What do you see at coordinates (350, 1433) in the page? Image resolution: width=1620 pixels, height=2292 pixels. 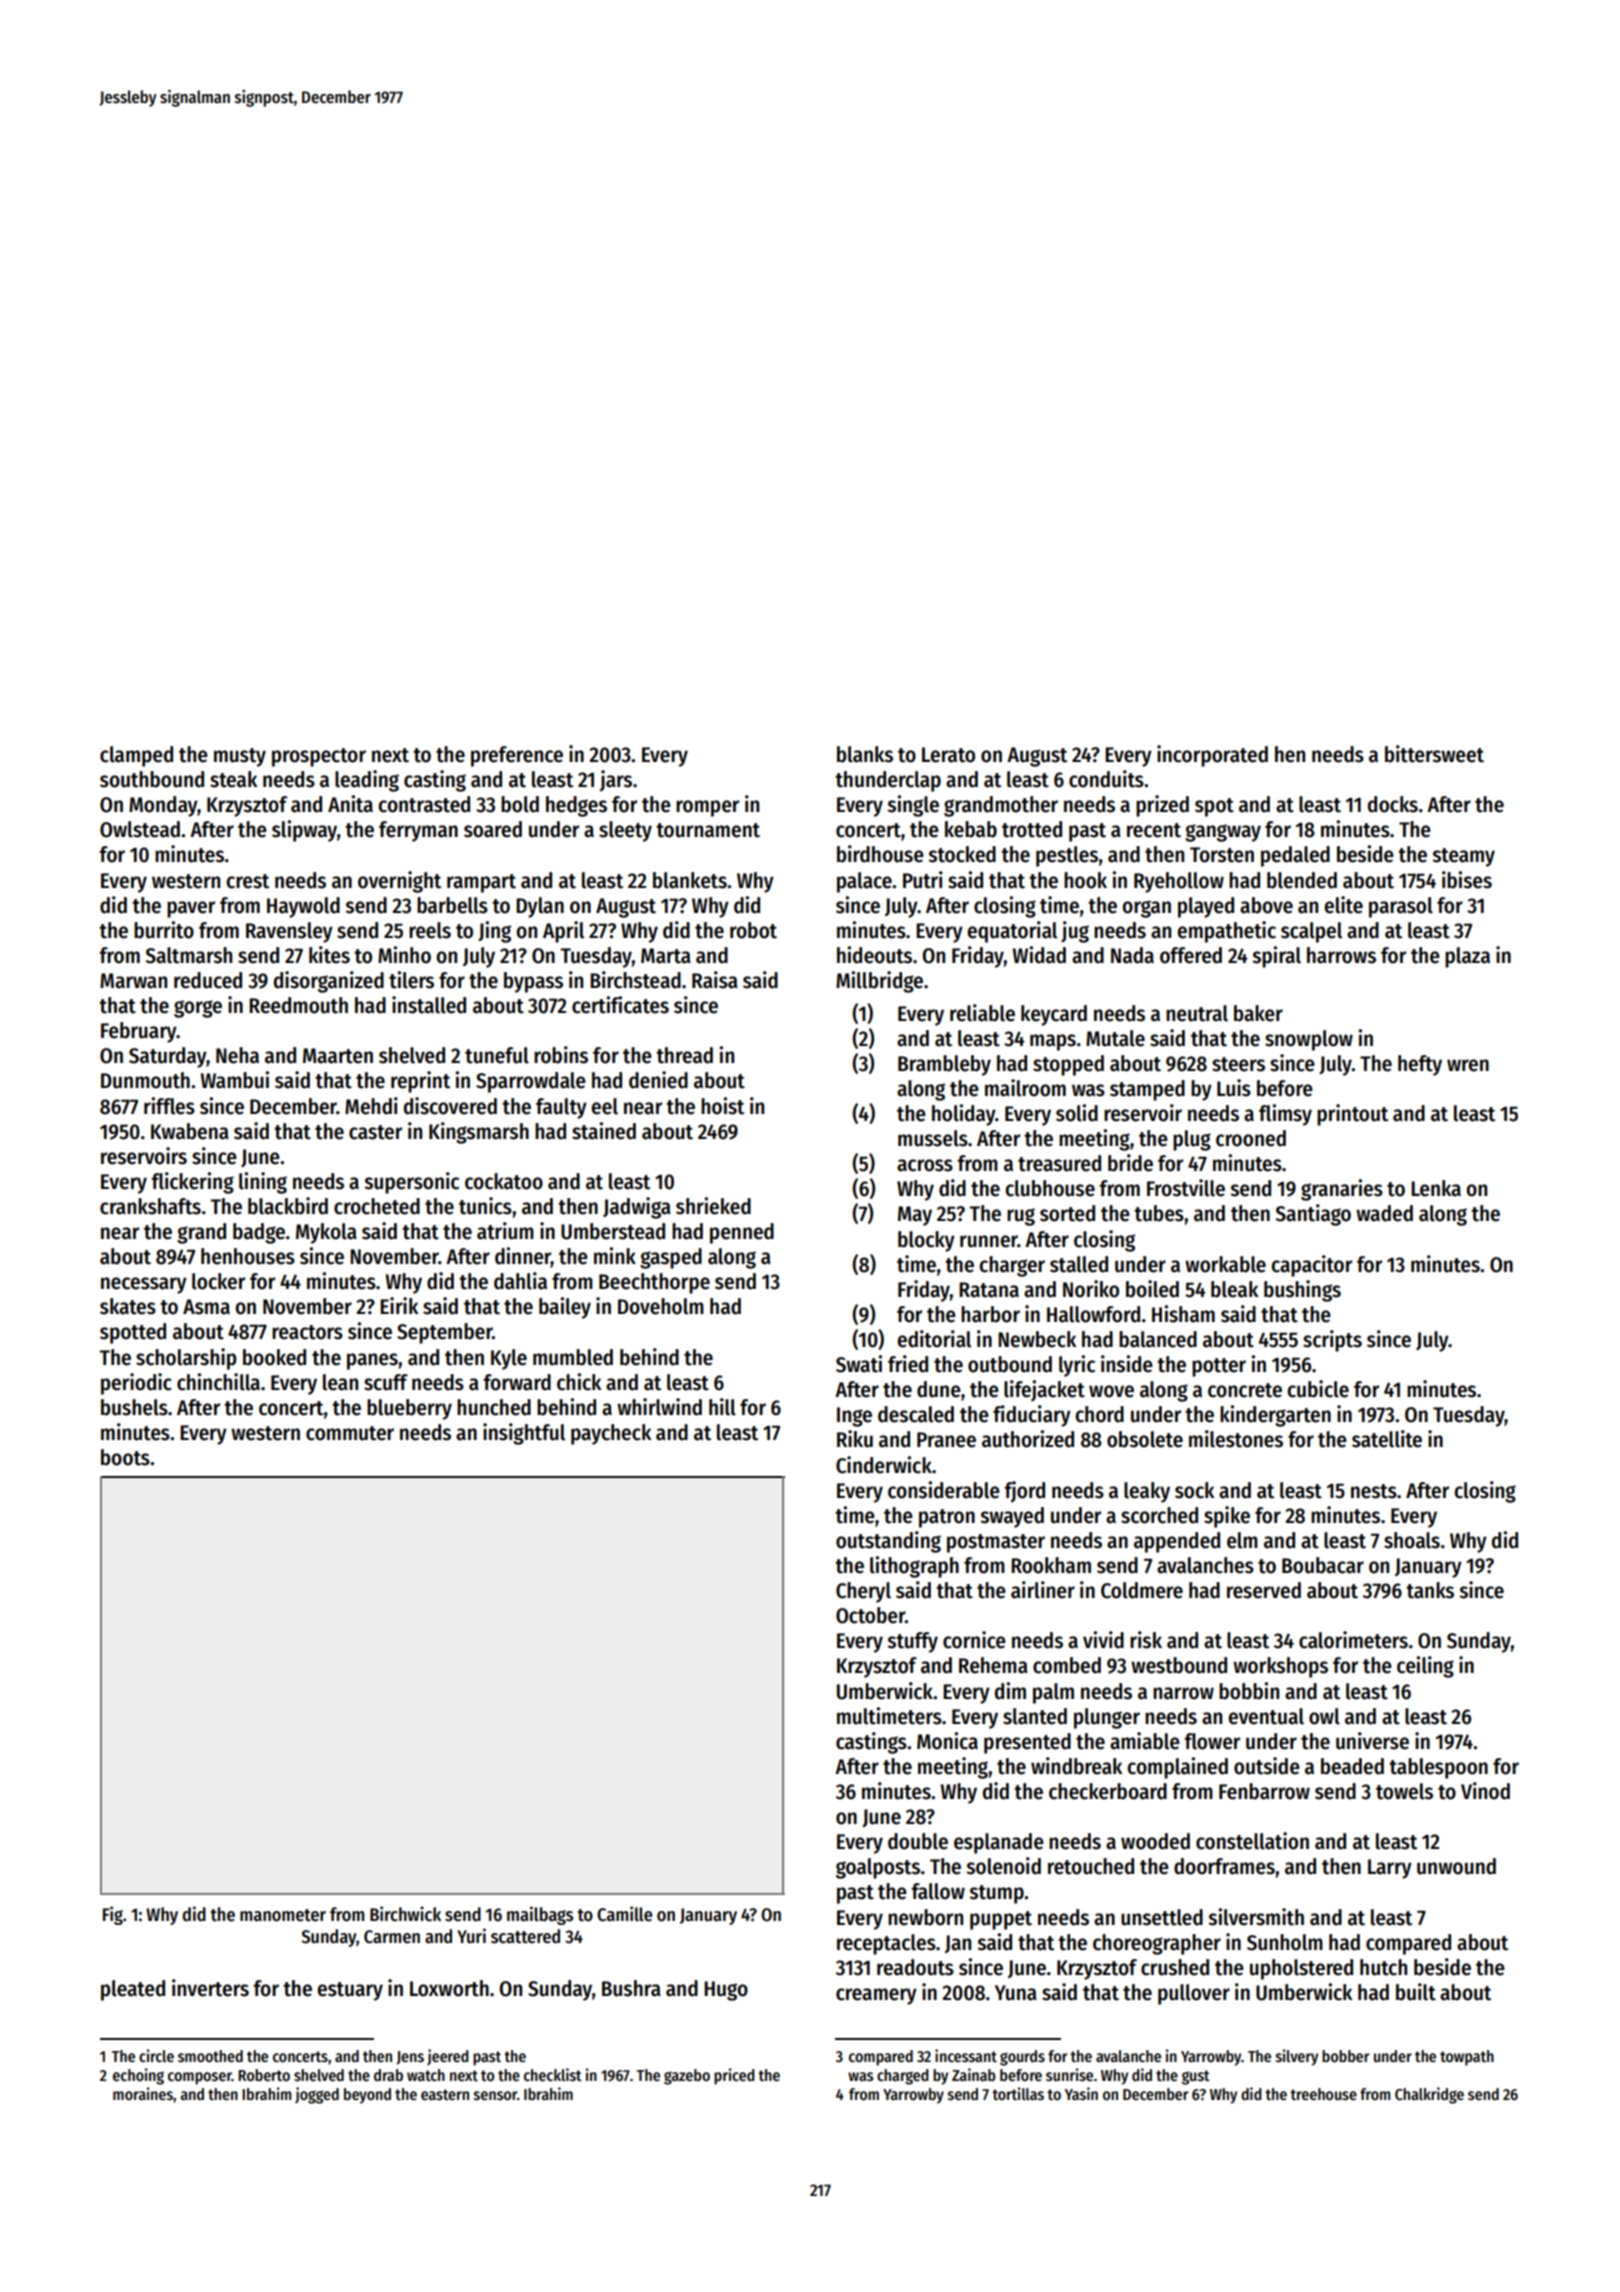 I see `commuter` at bounding box center [350, 1433].
